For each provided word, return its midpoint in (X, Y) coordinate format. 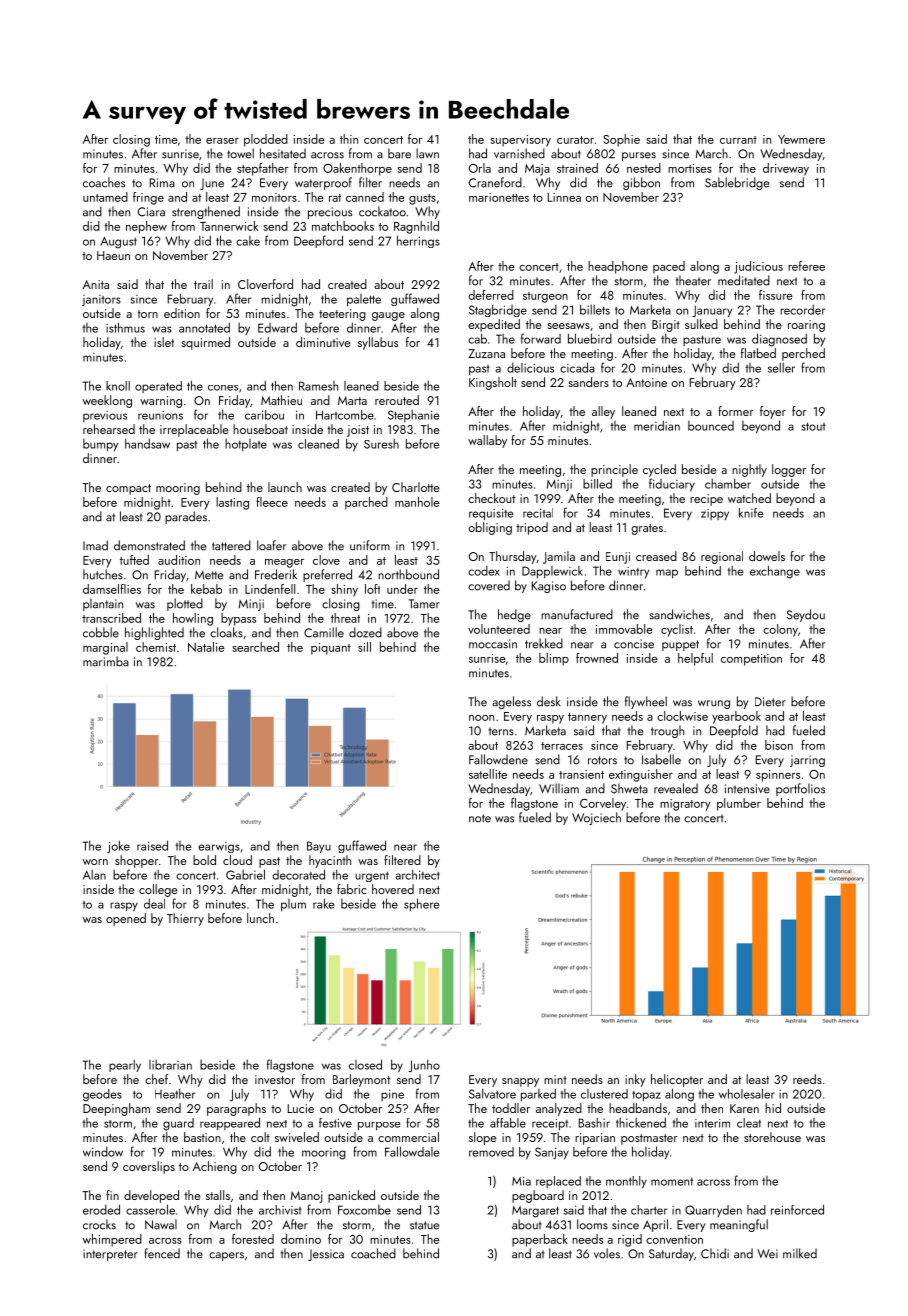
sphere (421, 904)
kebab (206, 589)
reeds (807, 1079)
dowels (767, 556)
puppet (680, 645)
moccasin (493, 644)
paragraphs (236, 1109)
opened (126, 919)
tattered (231, 545)
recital (538, 513)
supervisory (520, 141)
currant (738, 140)
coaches (104, 182)
